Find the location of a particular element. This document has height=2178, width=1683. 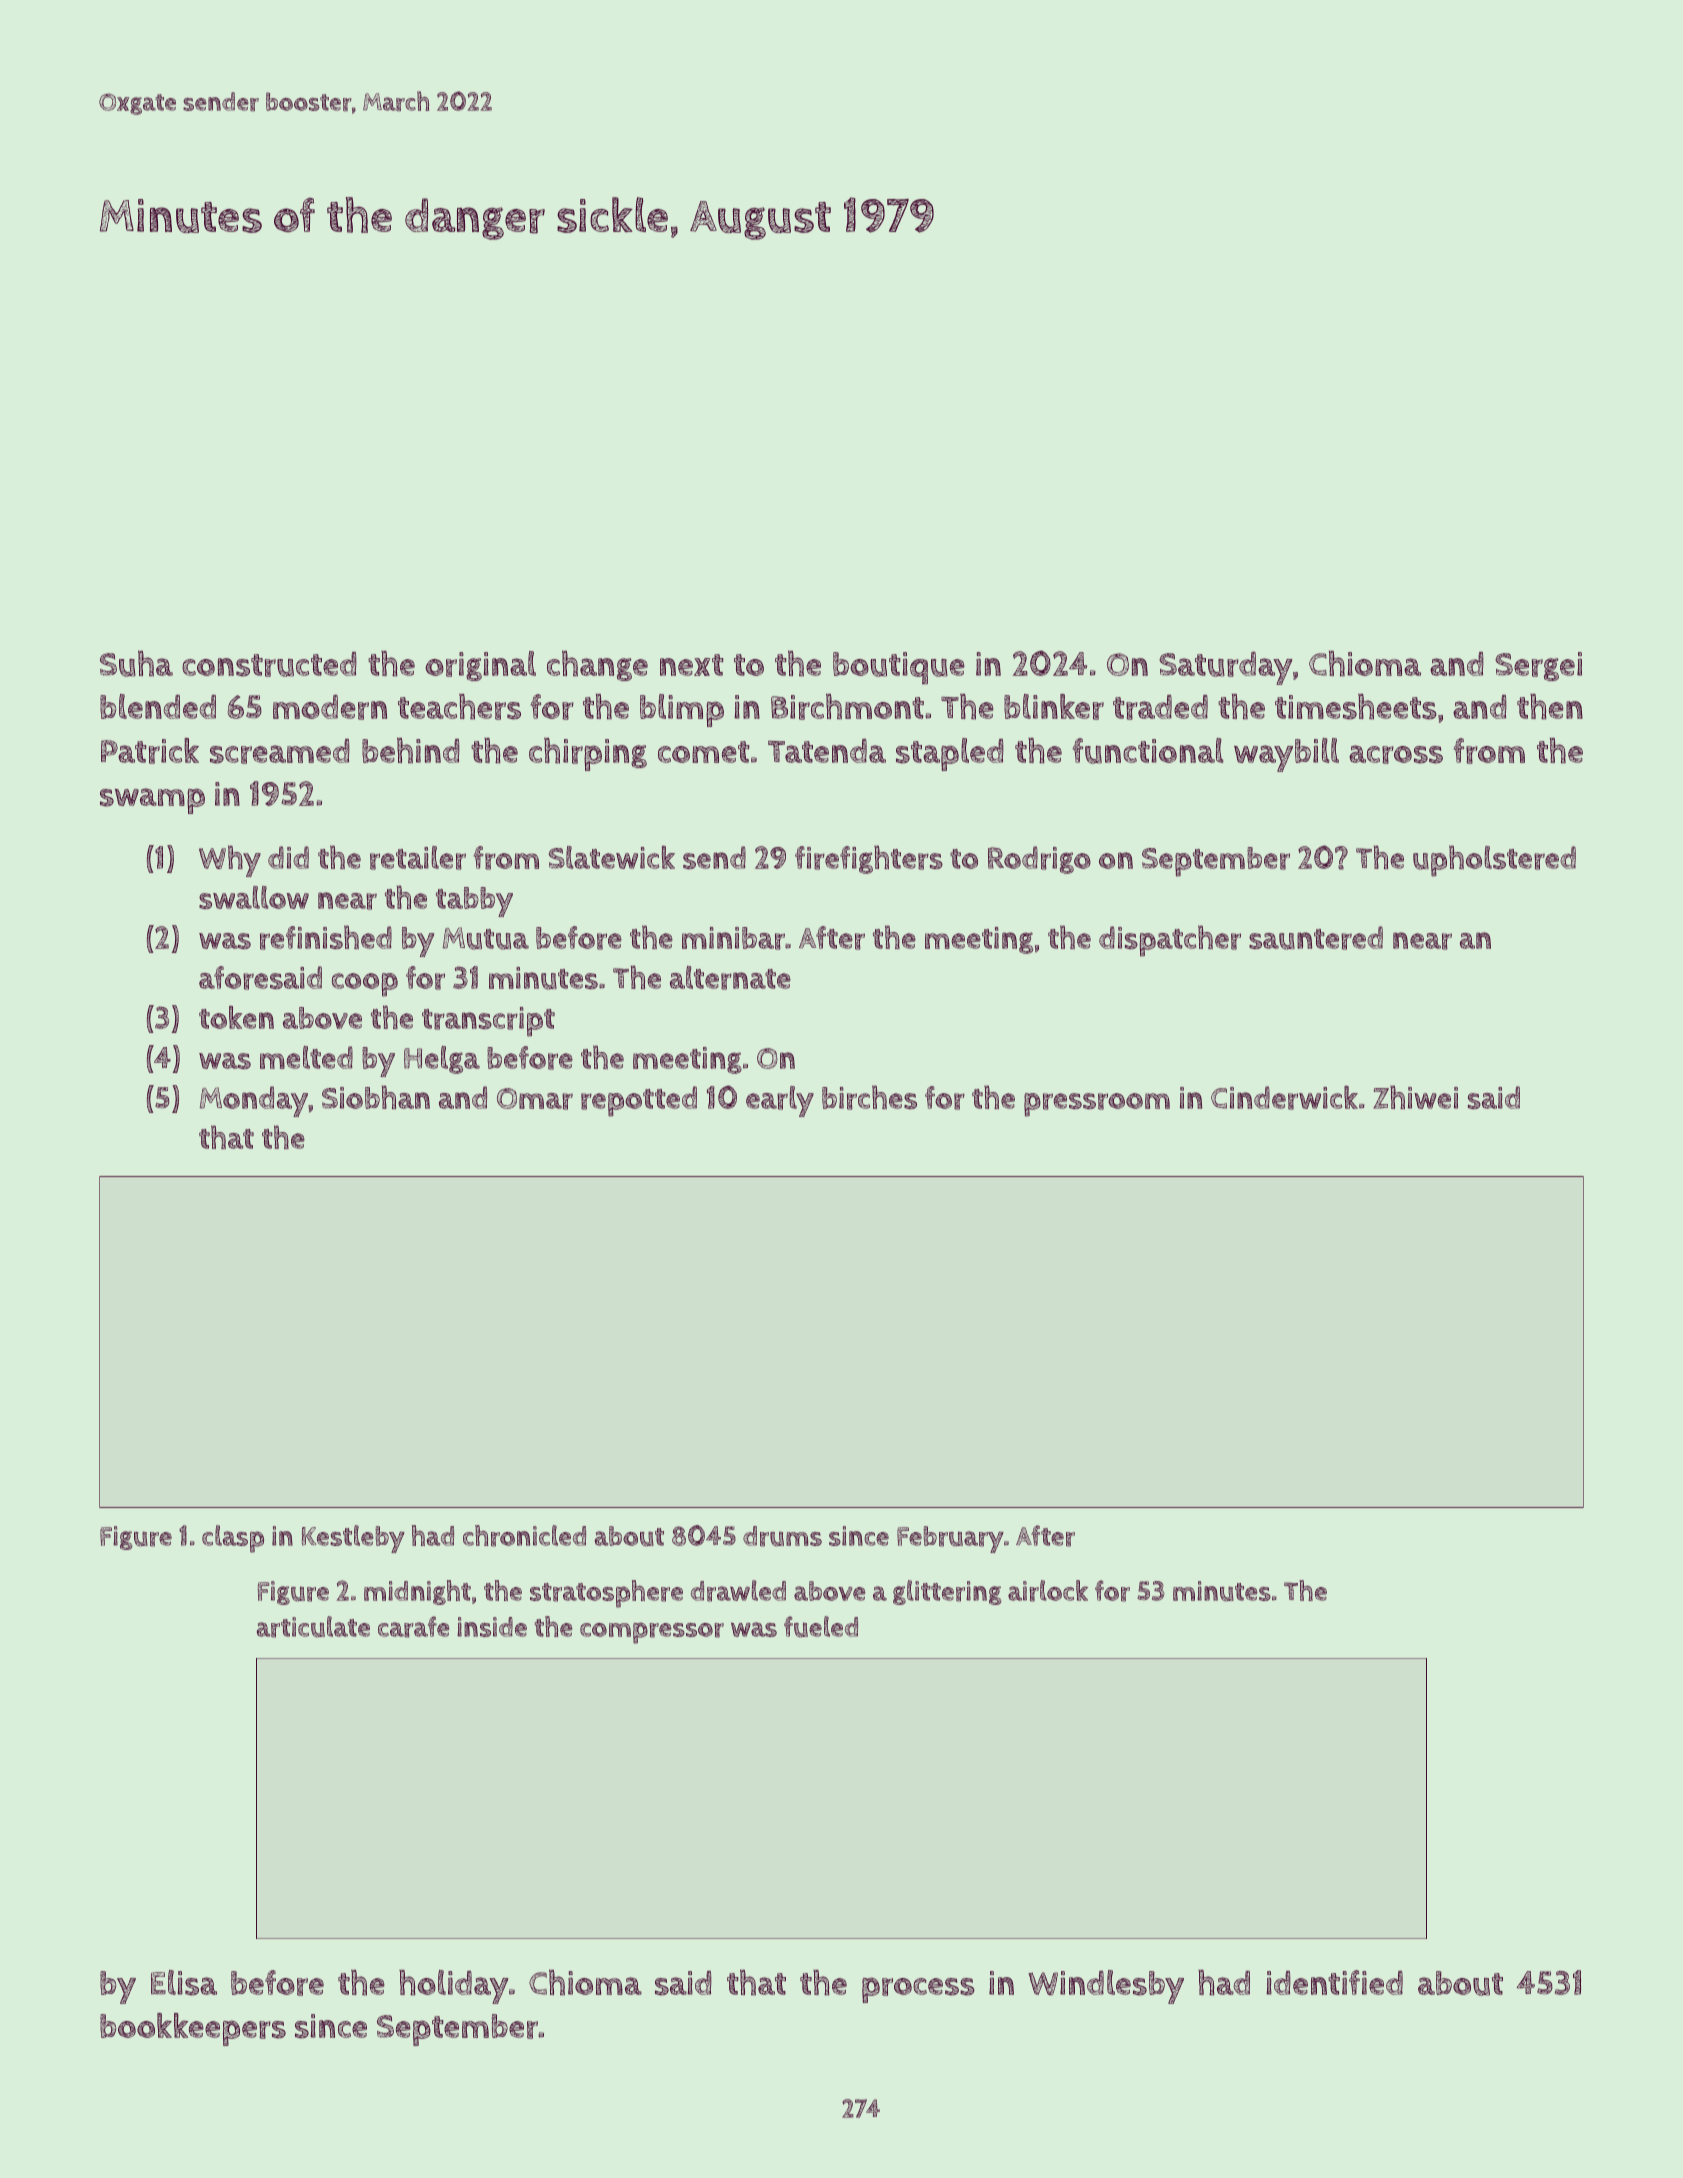

upholstered is located at coordinates (1494, 861).
